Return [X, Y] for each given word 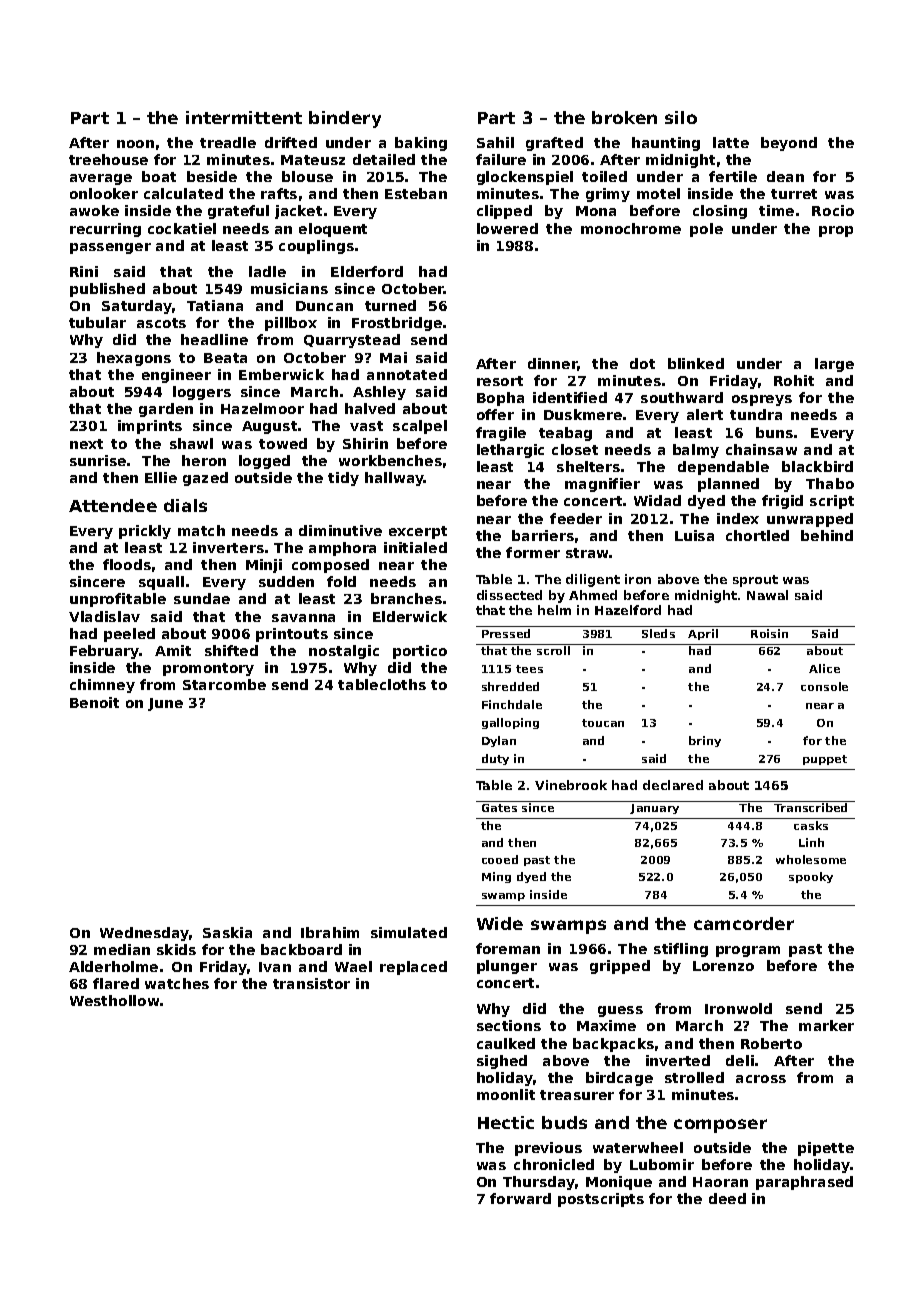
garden [166, 410]
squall [161, 583]
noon [135, 144]
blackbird [817, 466]
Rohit [794, 380]
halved [370, 408]
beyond [789, 144]
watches [177, 983]
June [165, 704]
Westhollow [114, 1000]
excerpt [418, 532]
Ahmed [593, 595]
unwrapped [810, 520]
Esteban [416, 193]
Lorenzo [723, 966]
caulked [506, 1043]
